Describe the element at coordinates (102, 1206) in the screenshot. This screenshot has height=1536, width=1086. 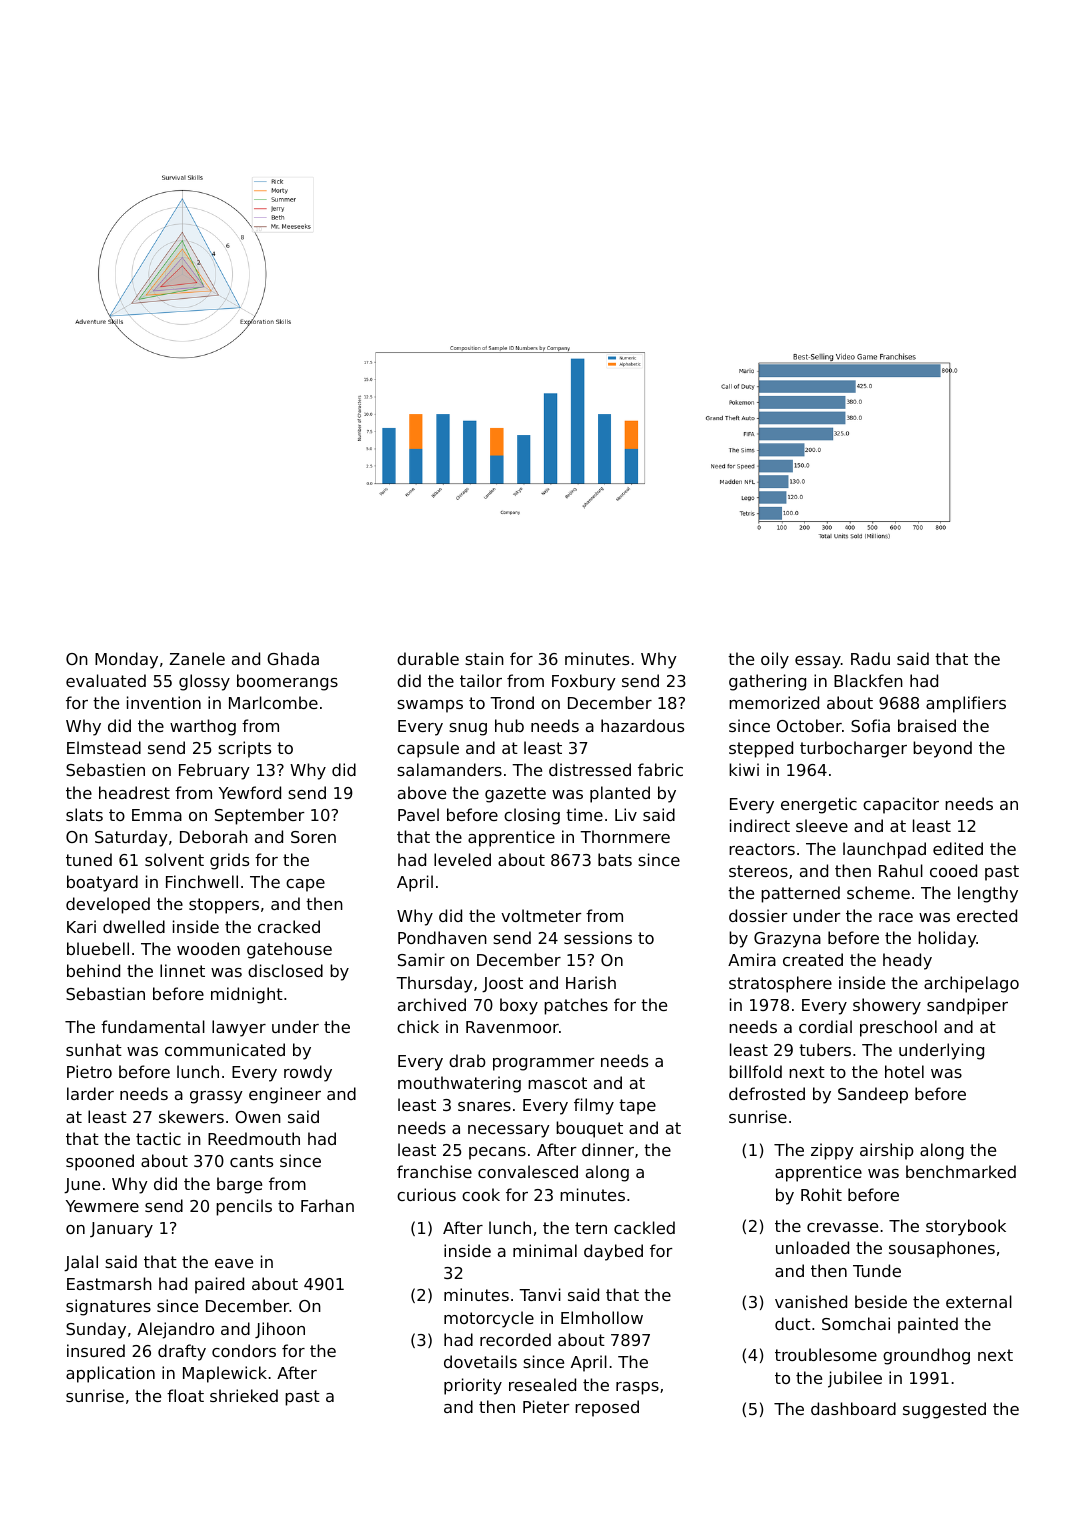
I see `Yewmere` at that location.
